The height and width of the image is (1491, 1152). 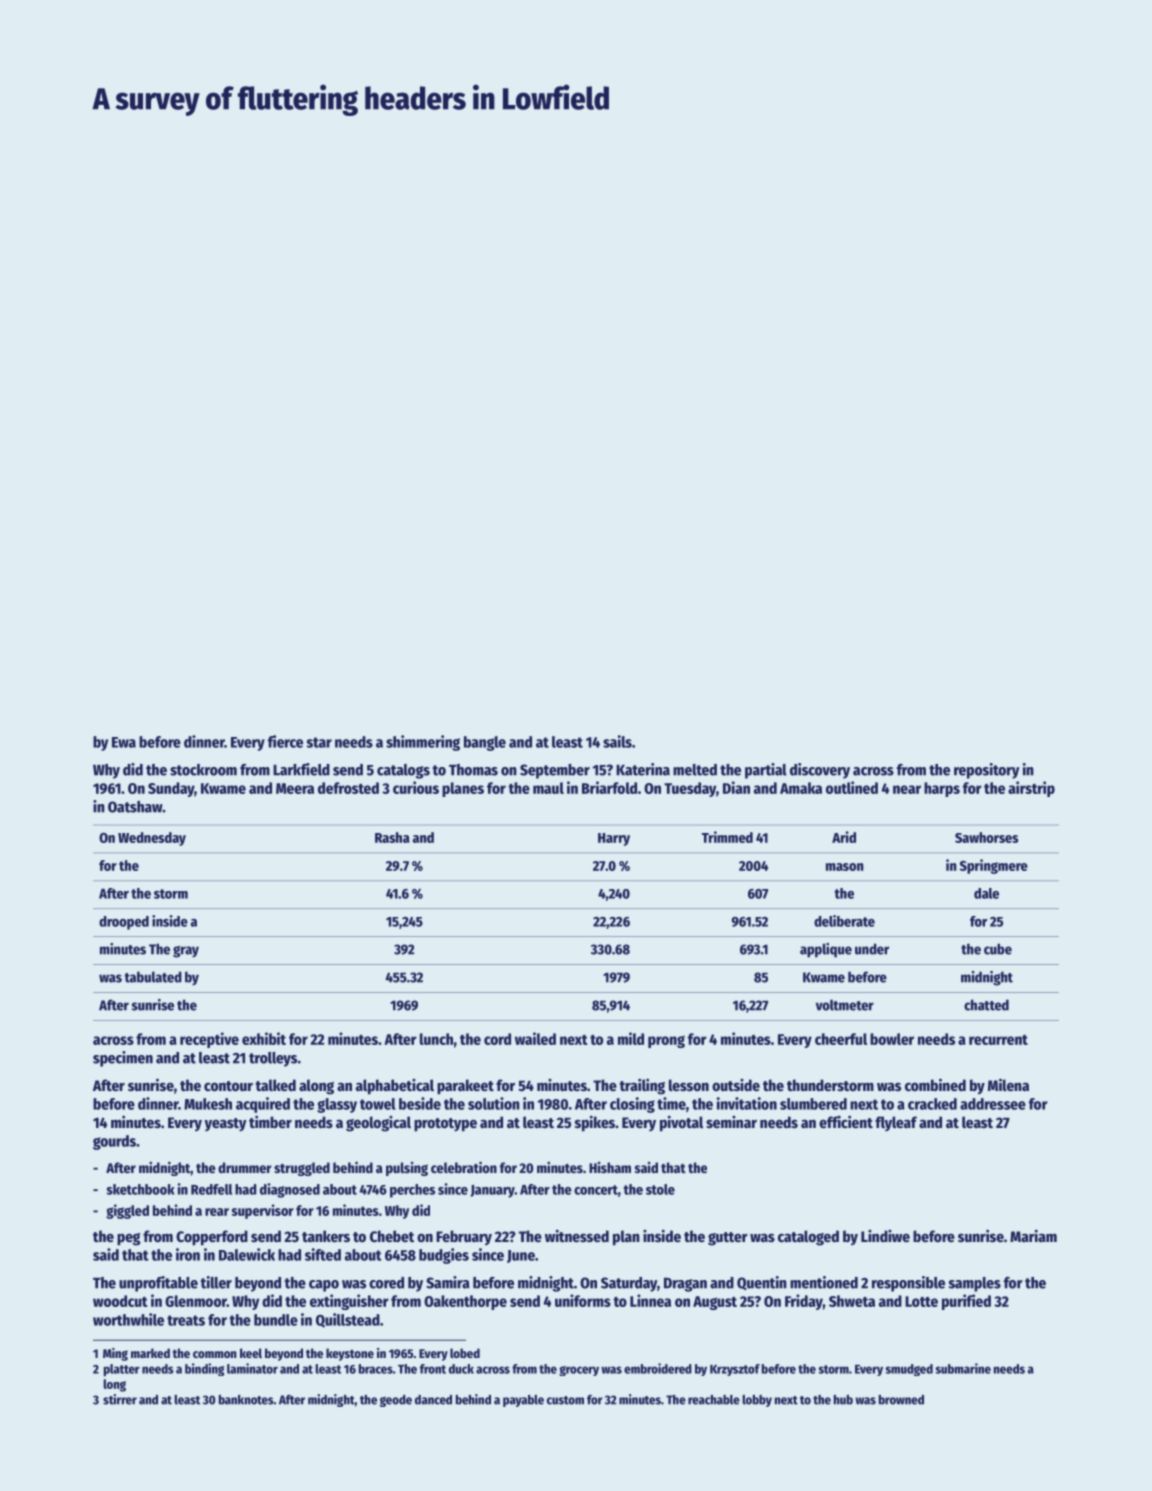 I want to click on Rasha, so click(x=392, y=837).
